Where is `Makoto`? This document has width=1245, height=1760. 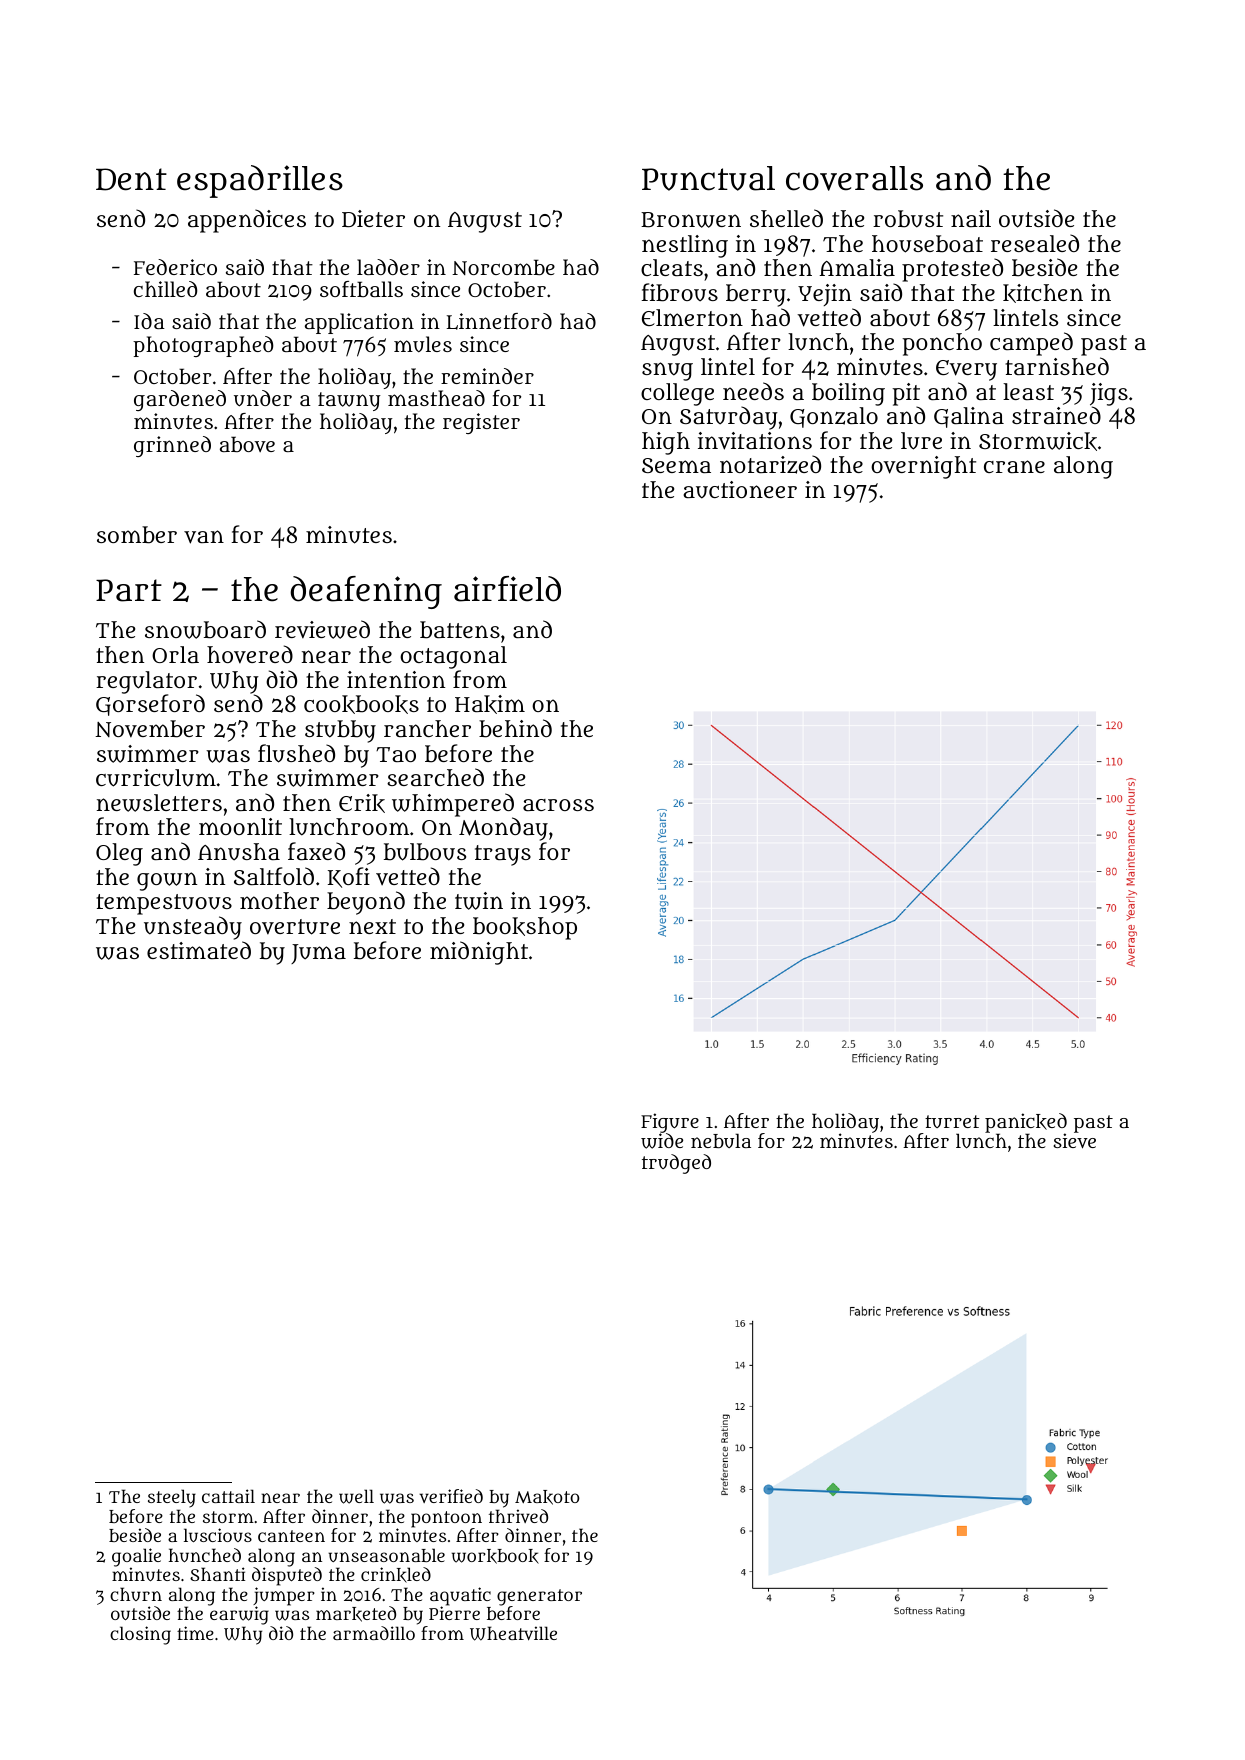 Makoto is located at coordinates (547, 1497).
